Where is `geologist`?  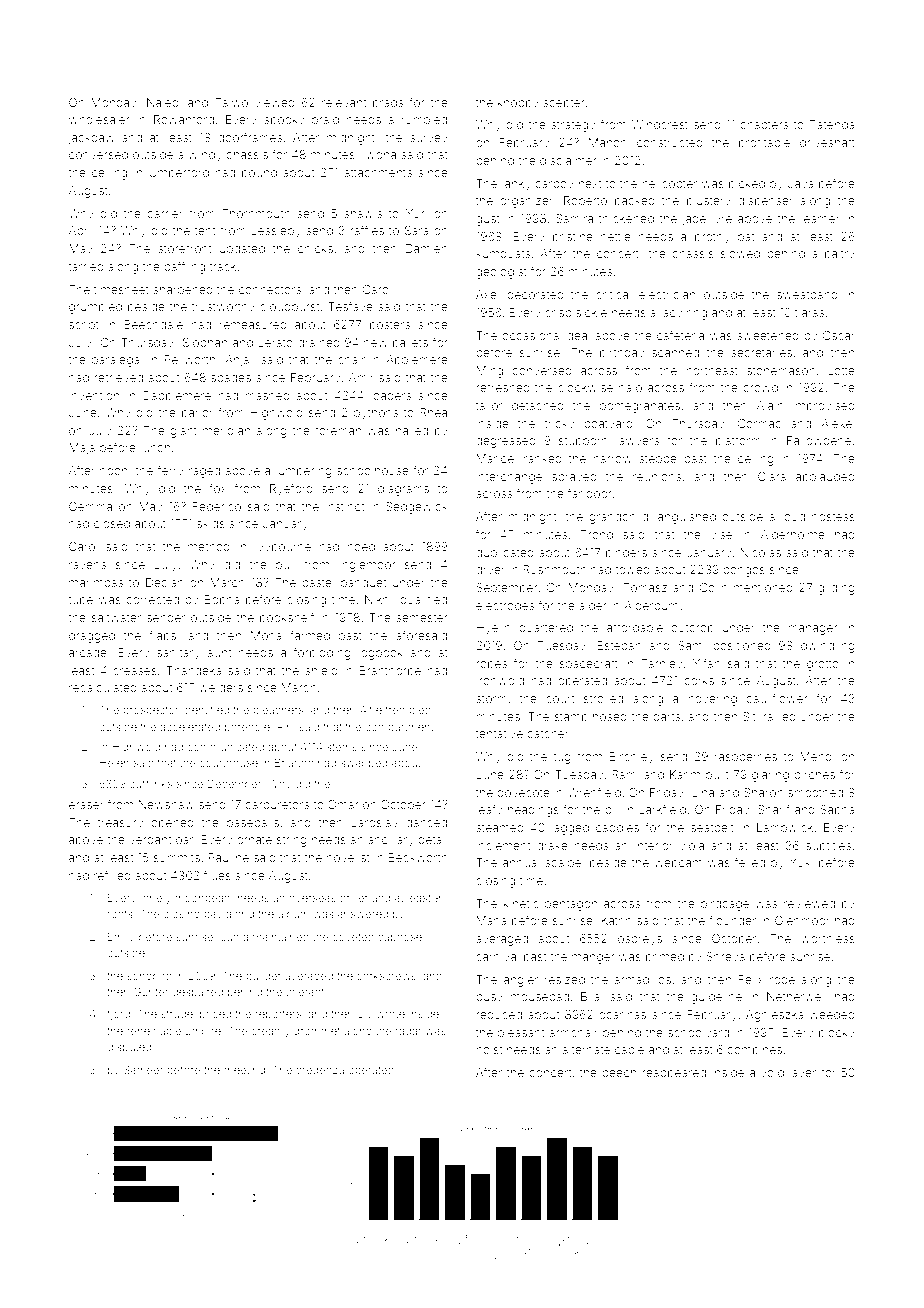 geologist is located at coordinates (501, 273).
